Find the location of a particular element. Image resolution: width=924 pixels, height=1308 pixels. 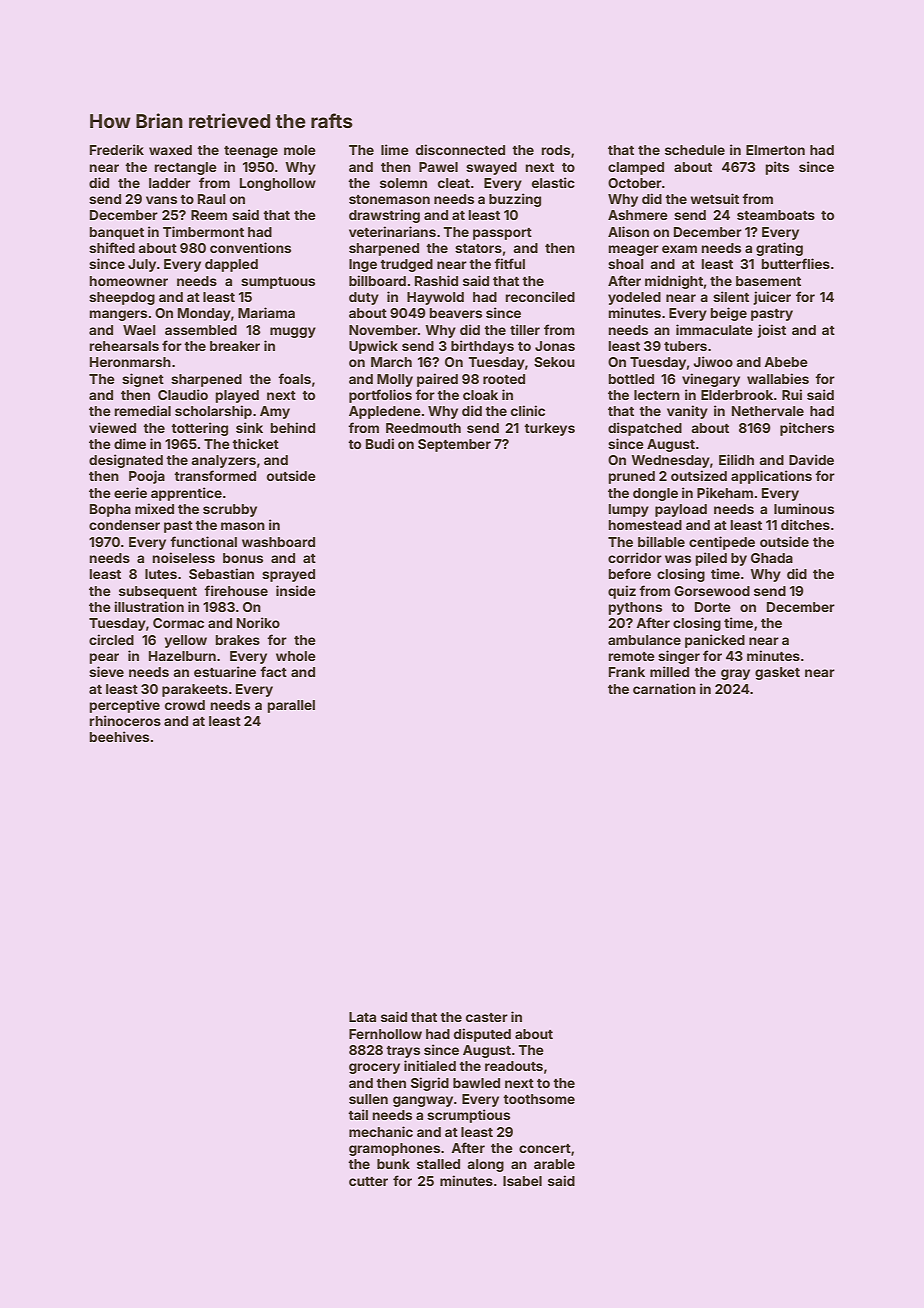

carnation is located at coordinates (664, 688).
